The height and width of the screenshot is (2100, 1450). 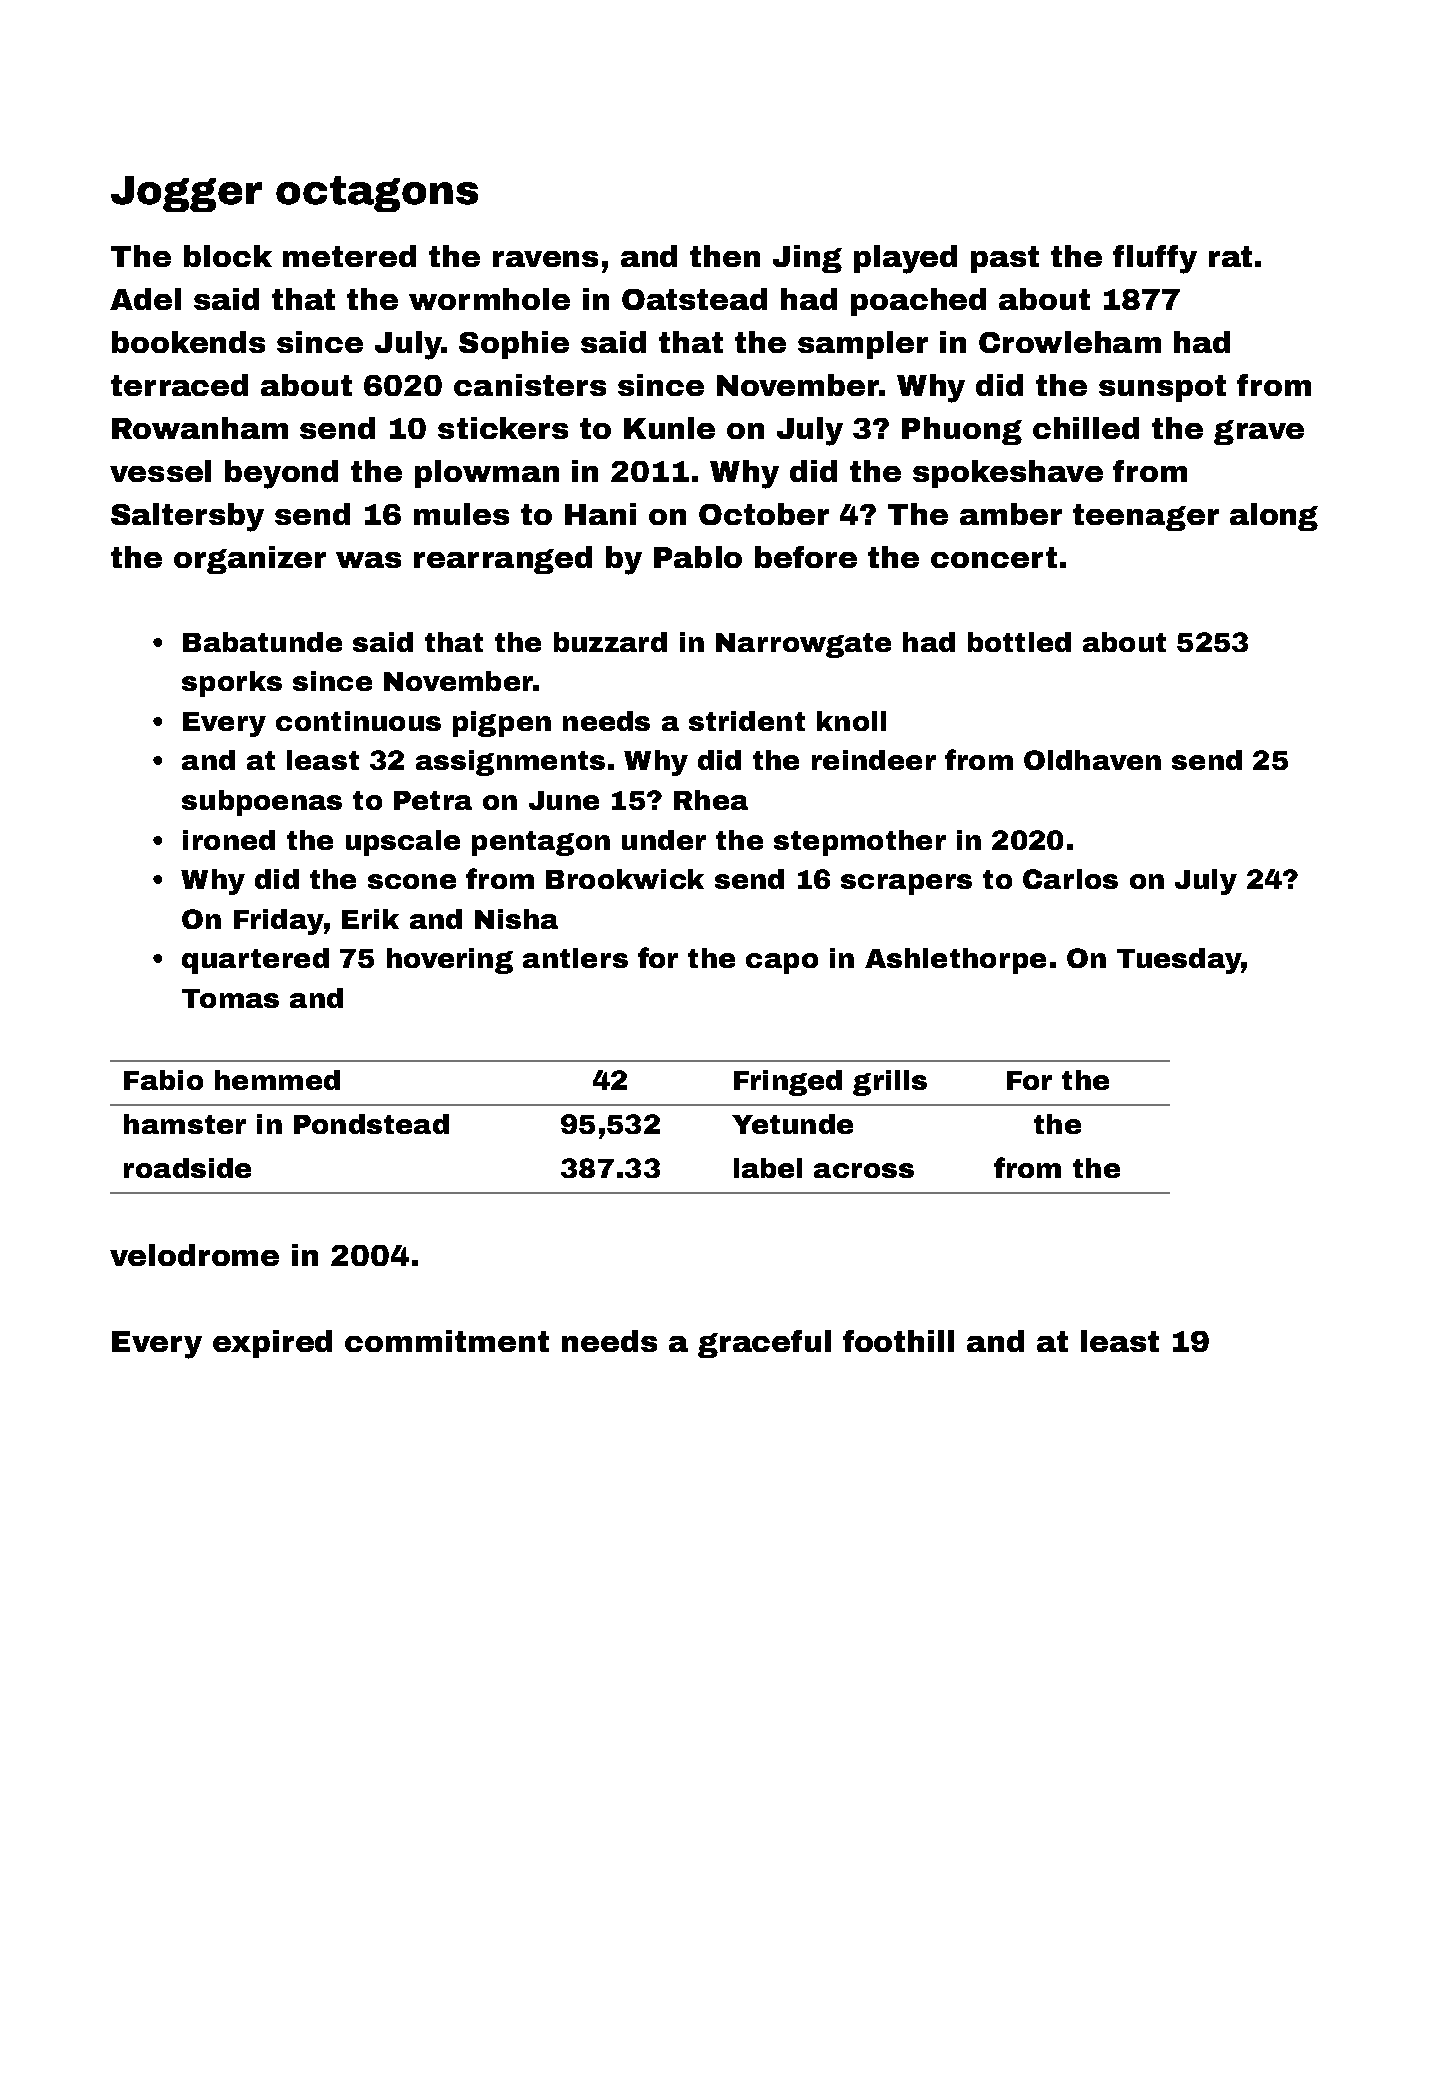 I want to click on octagons, so click(x=377, y=194).
